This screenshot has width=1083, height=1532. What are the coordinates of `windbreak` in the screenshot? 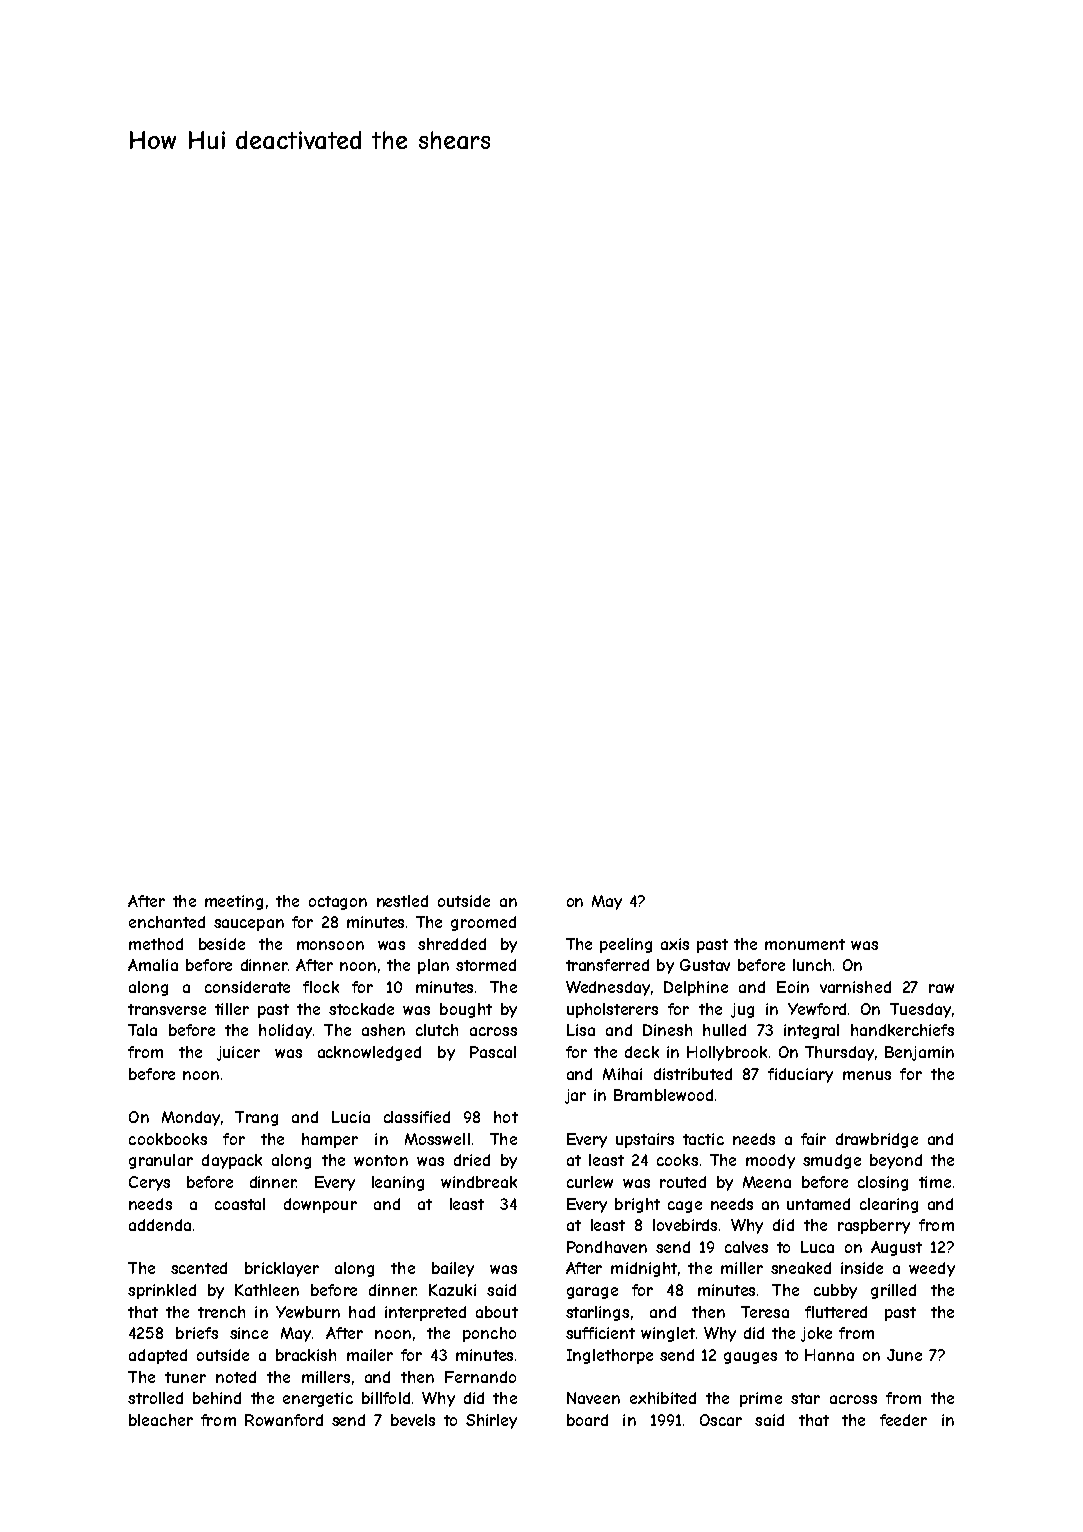 It's located at (479, 1182).
